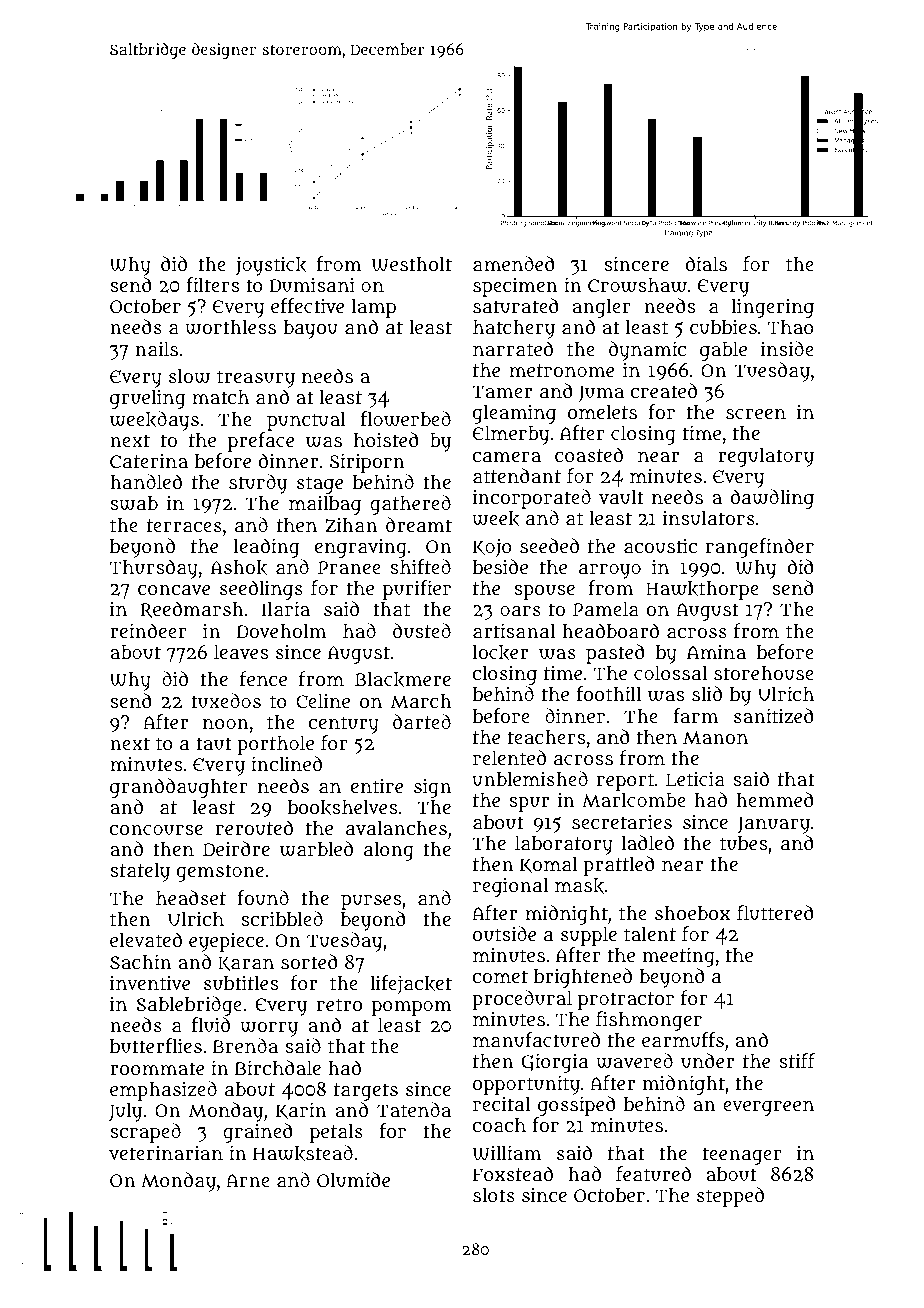  I want to click on taut, so click(214, 743).
